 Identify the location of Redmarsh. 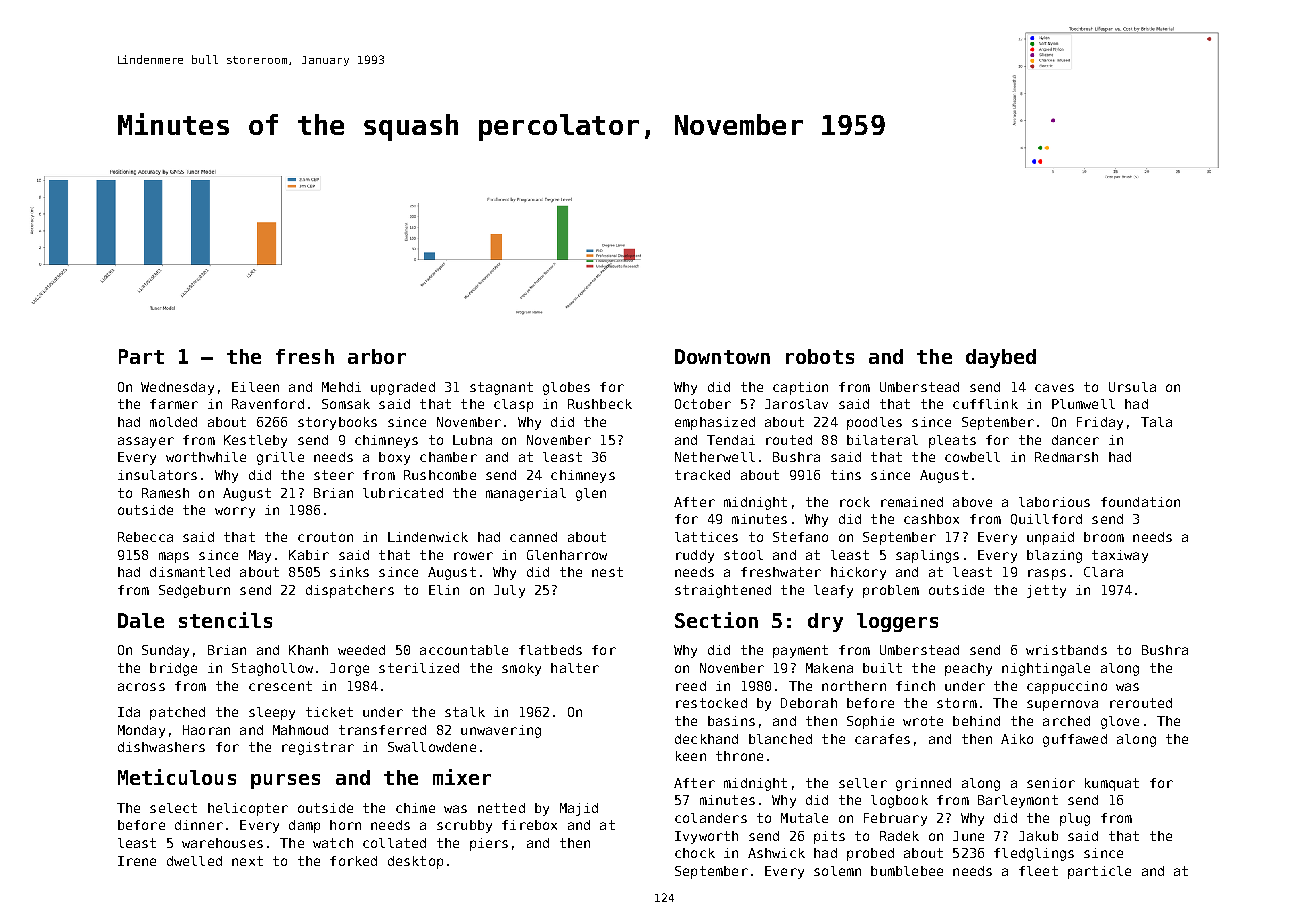
(1066, 457).
